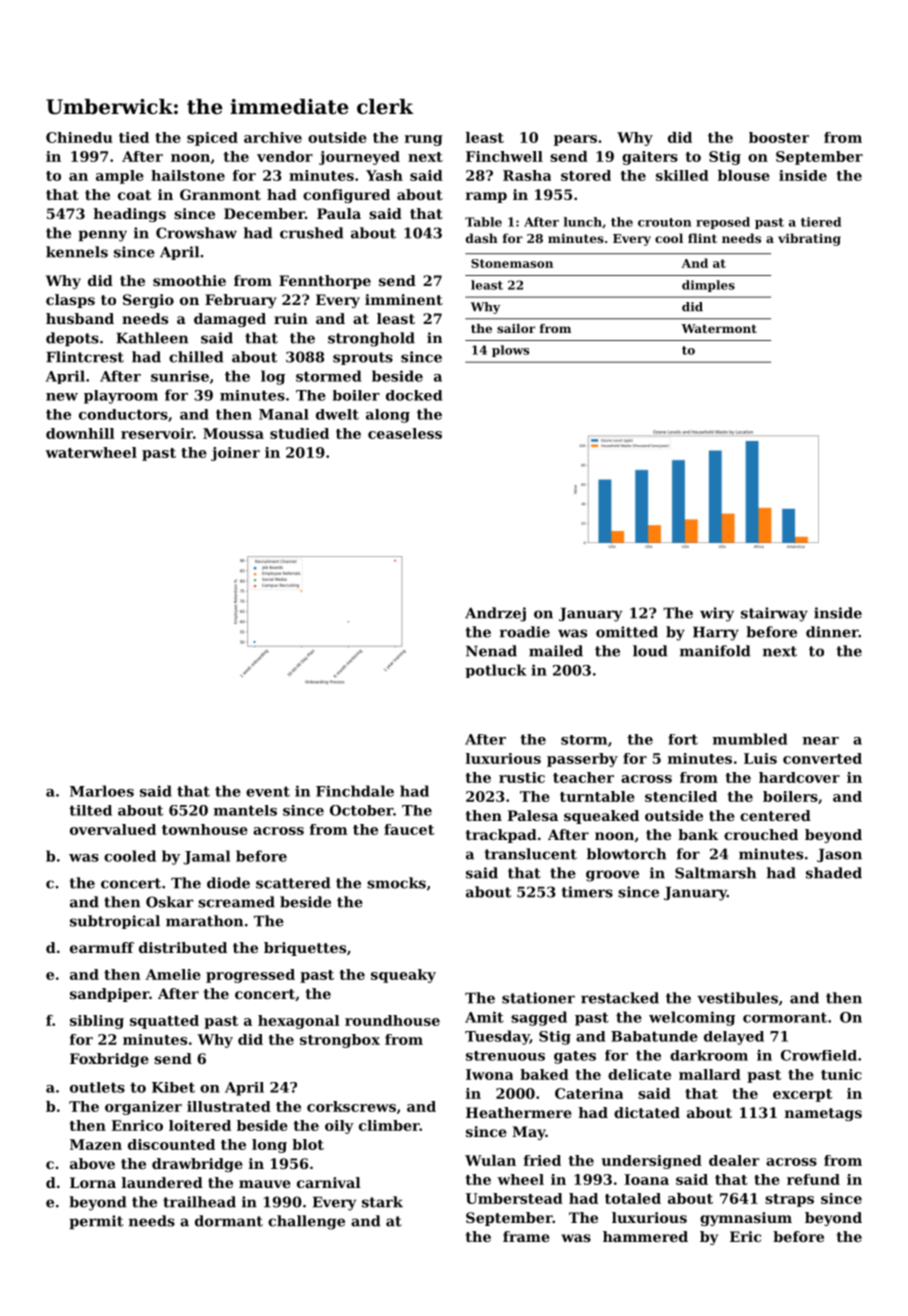 The height and width of the document is (1316, 908). What do you see at coordinates (516, 328) in the document?
I see `sailor` at bounding box center [516, 328].
